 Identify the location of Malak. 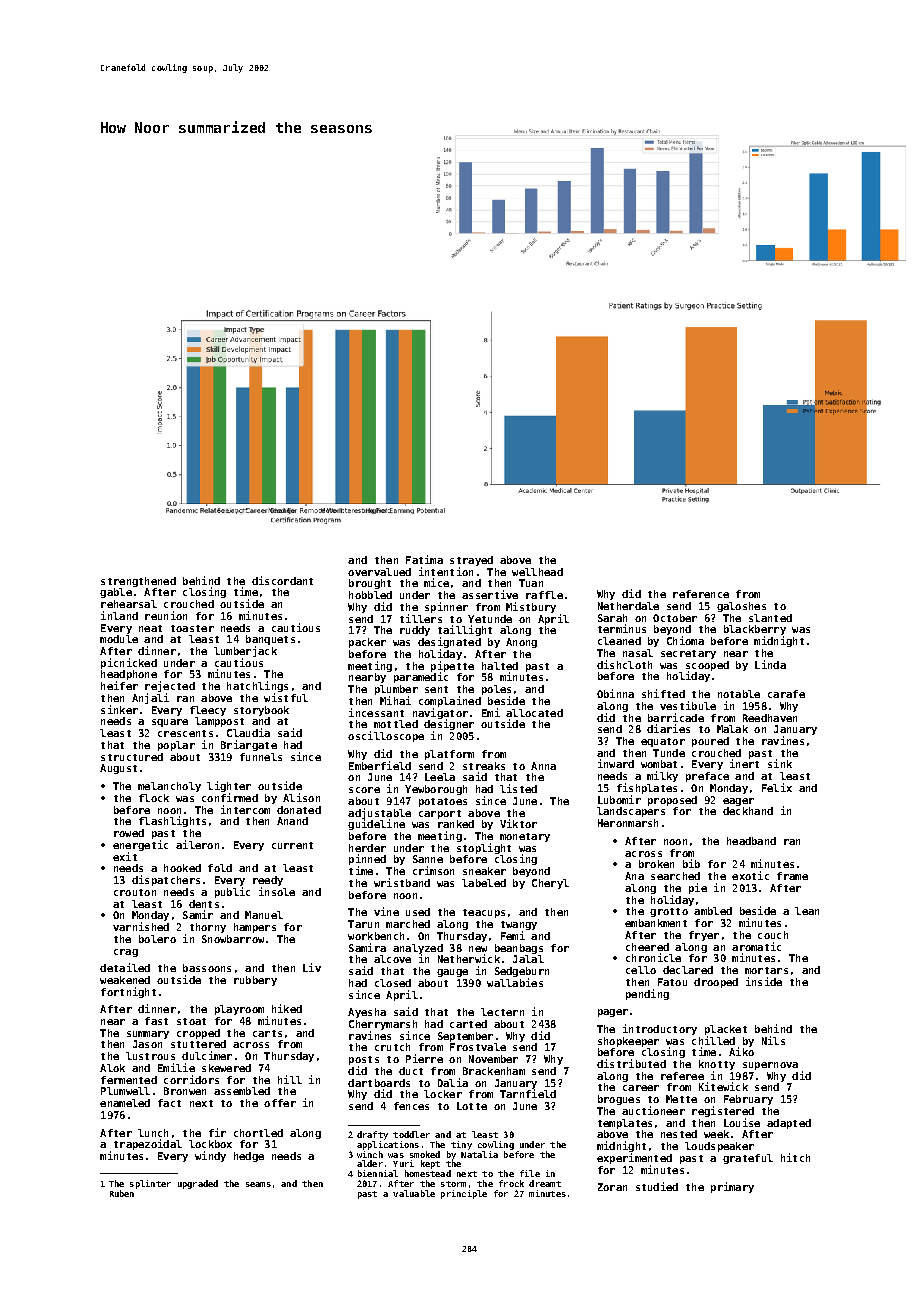
(732, 729).
